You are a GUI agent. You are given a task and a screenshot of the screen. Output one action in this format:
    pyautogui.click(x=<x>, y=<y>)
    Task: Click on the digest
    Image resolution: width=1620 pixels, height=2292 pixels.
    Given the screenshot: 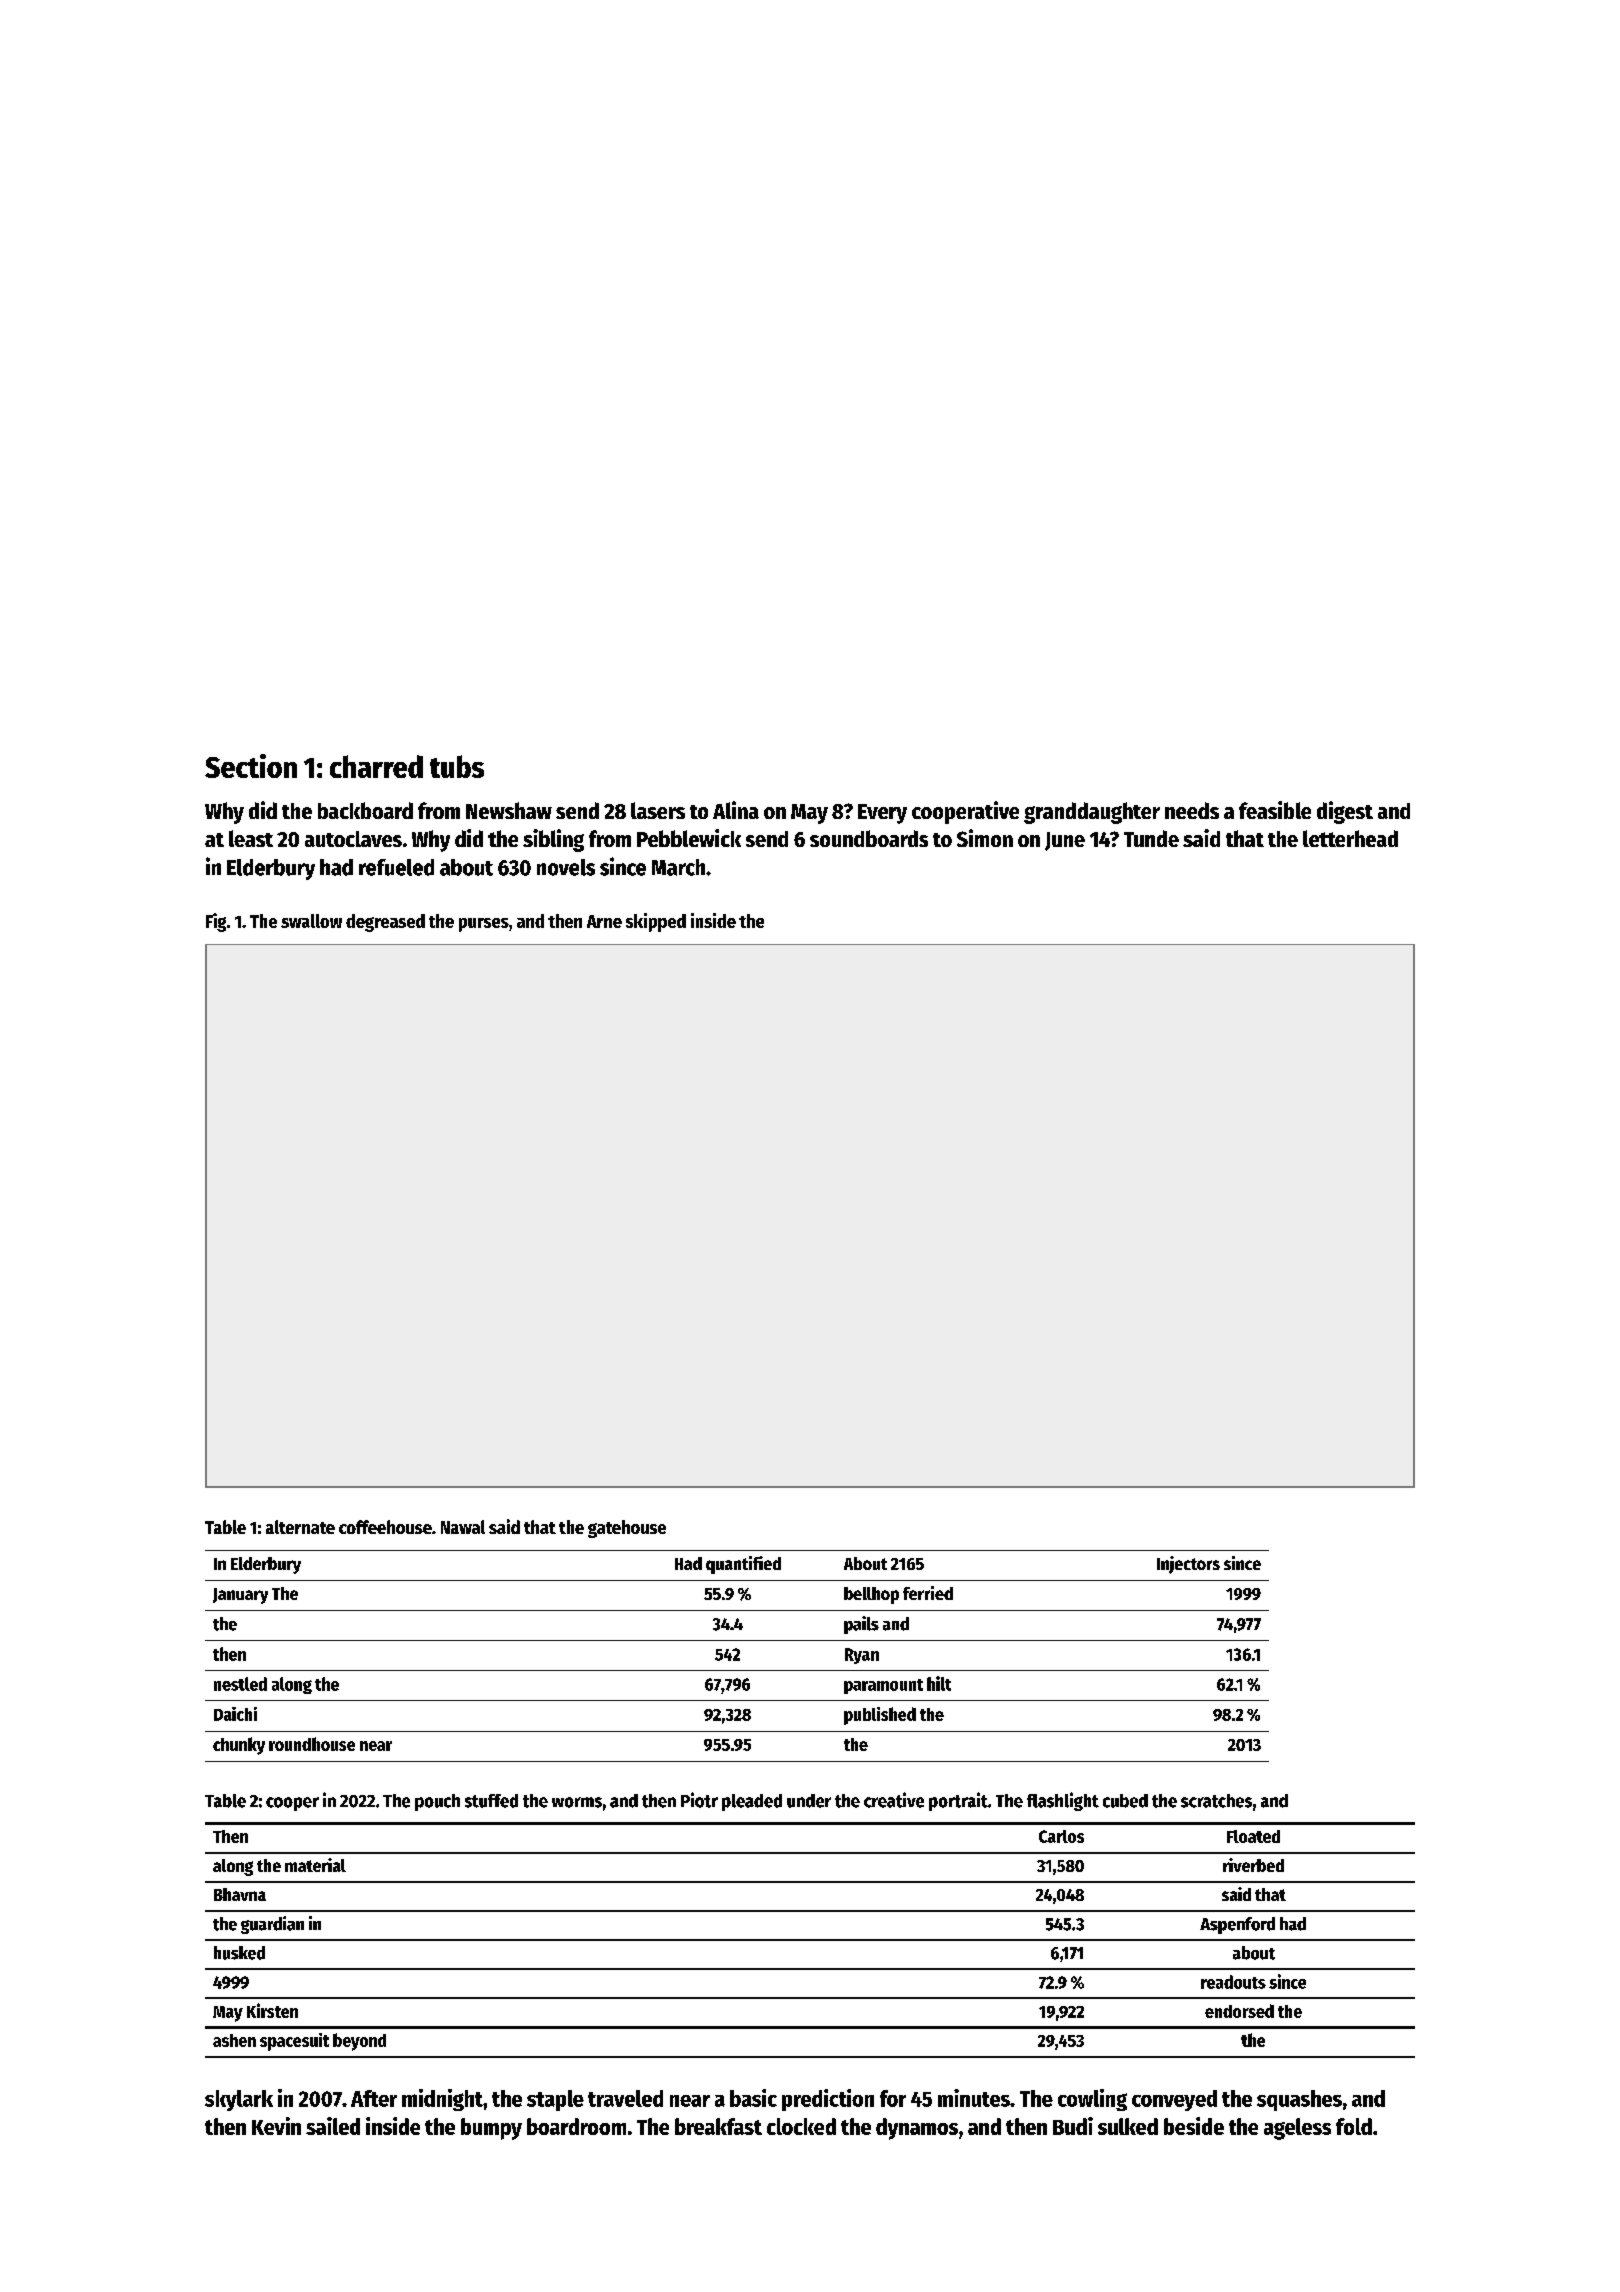 What is the action you would take?
    pyautogui.click(x=1345, y=812)
